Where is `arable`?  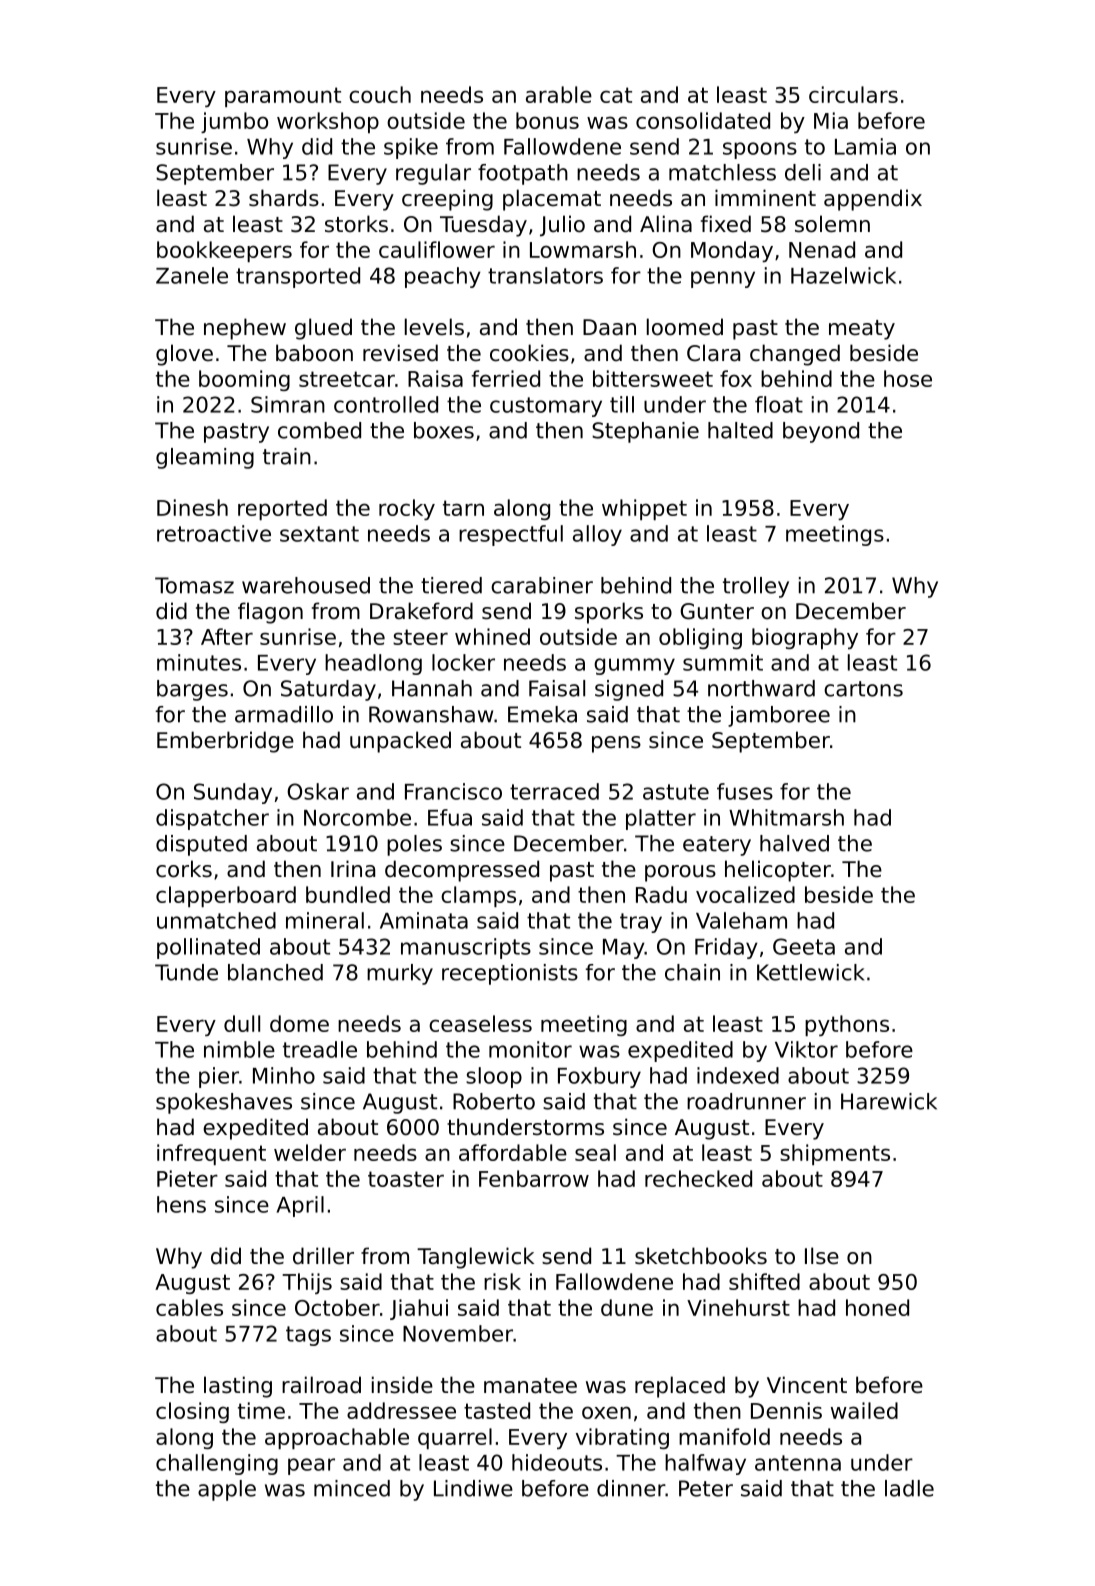
arable is located at coordinates (559, 94).
